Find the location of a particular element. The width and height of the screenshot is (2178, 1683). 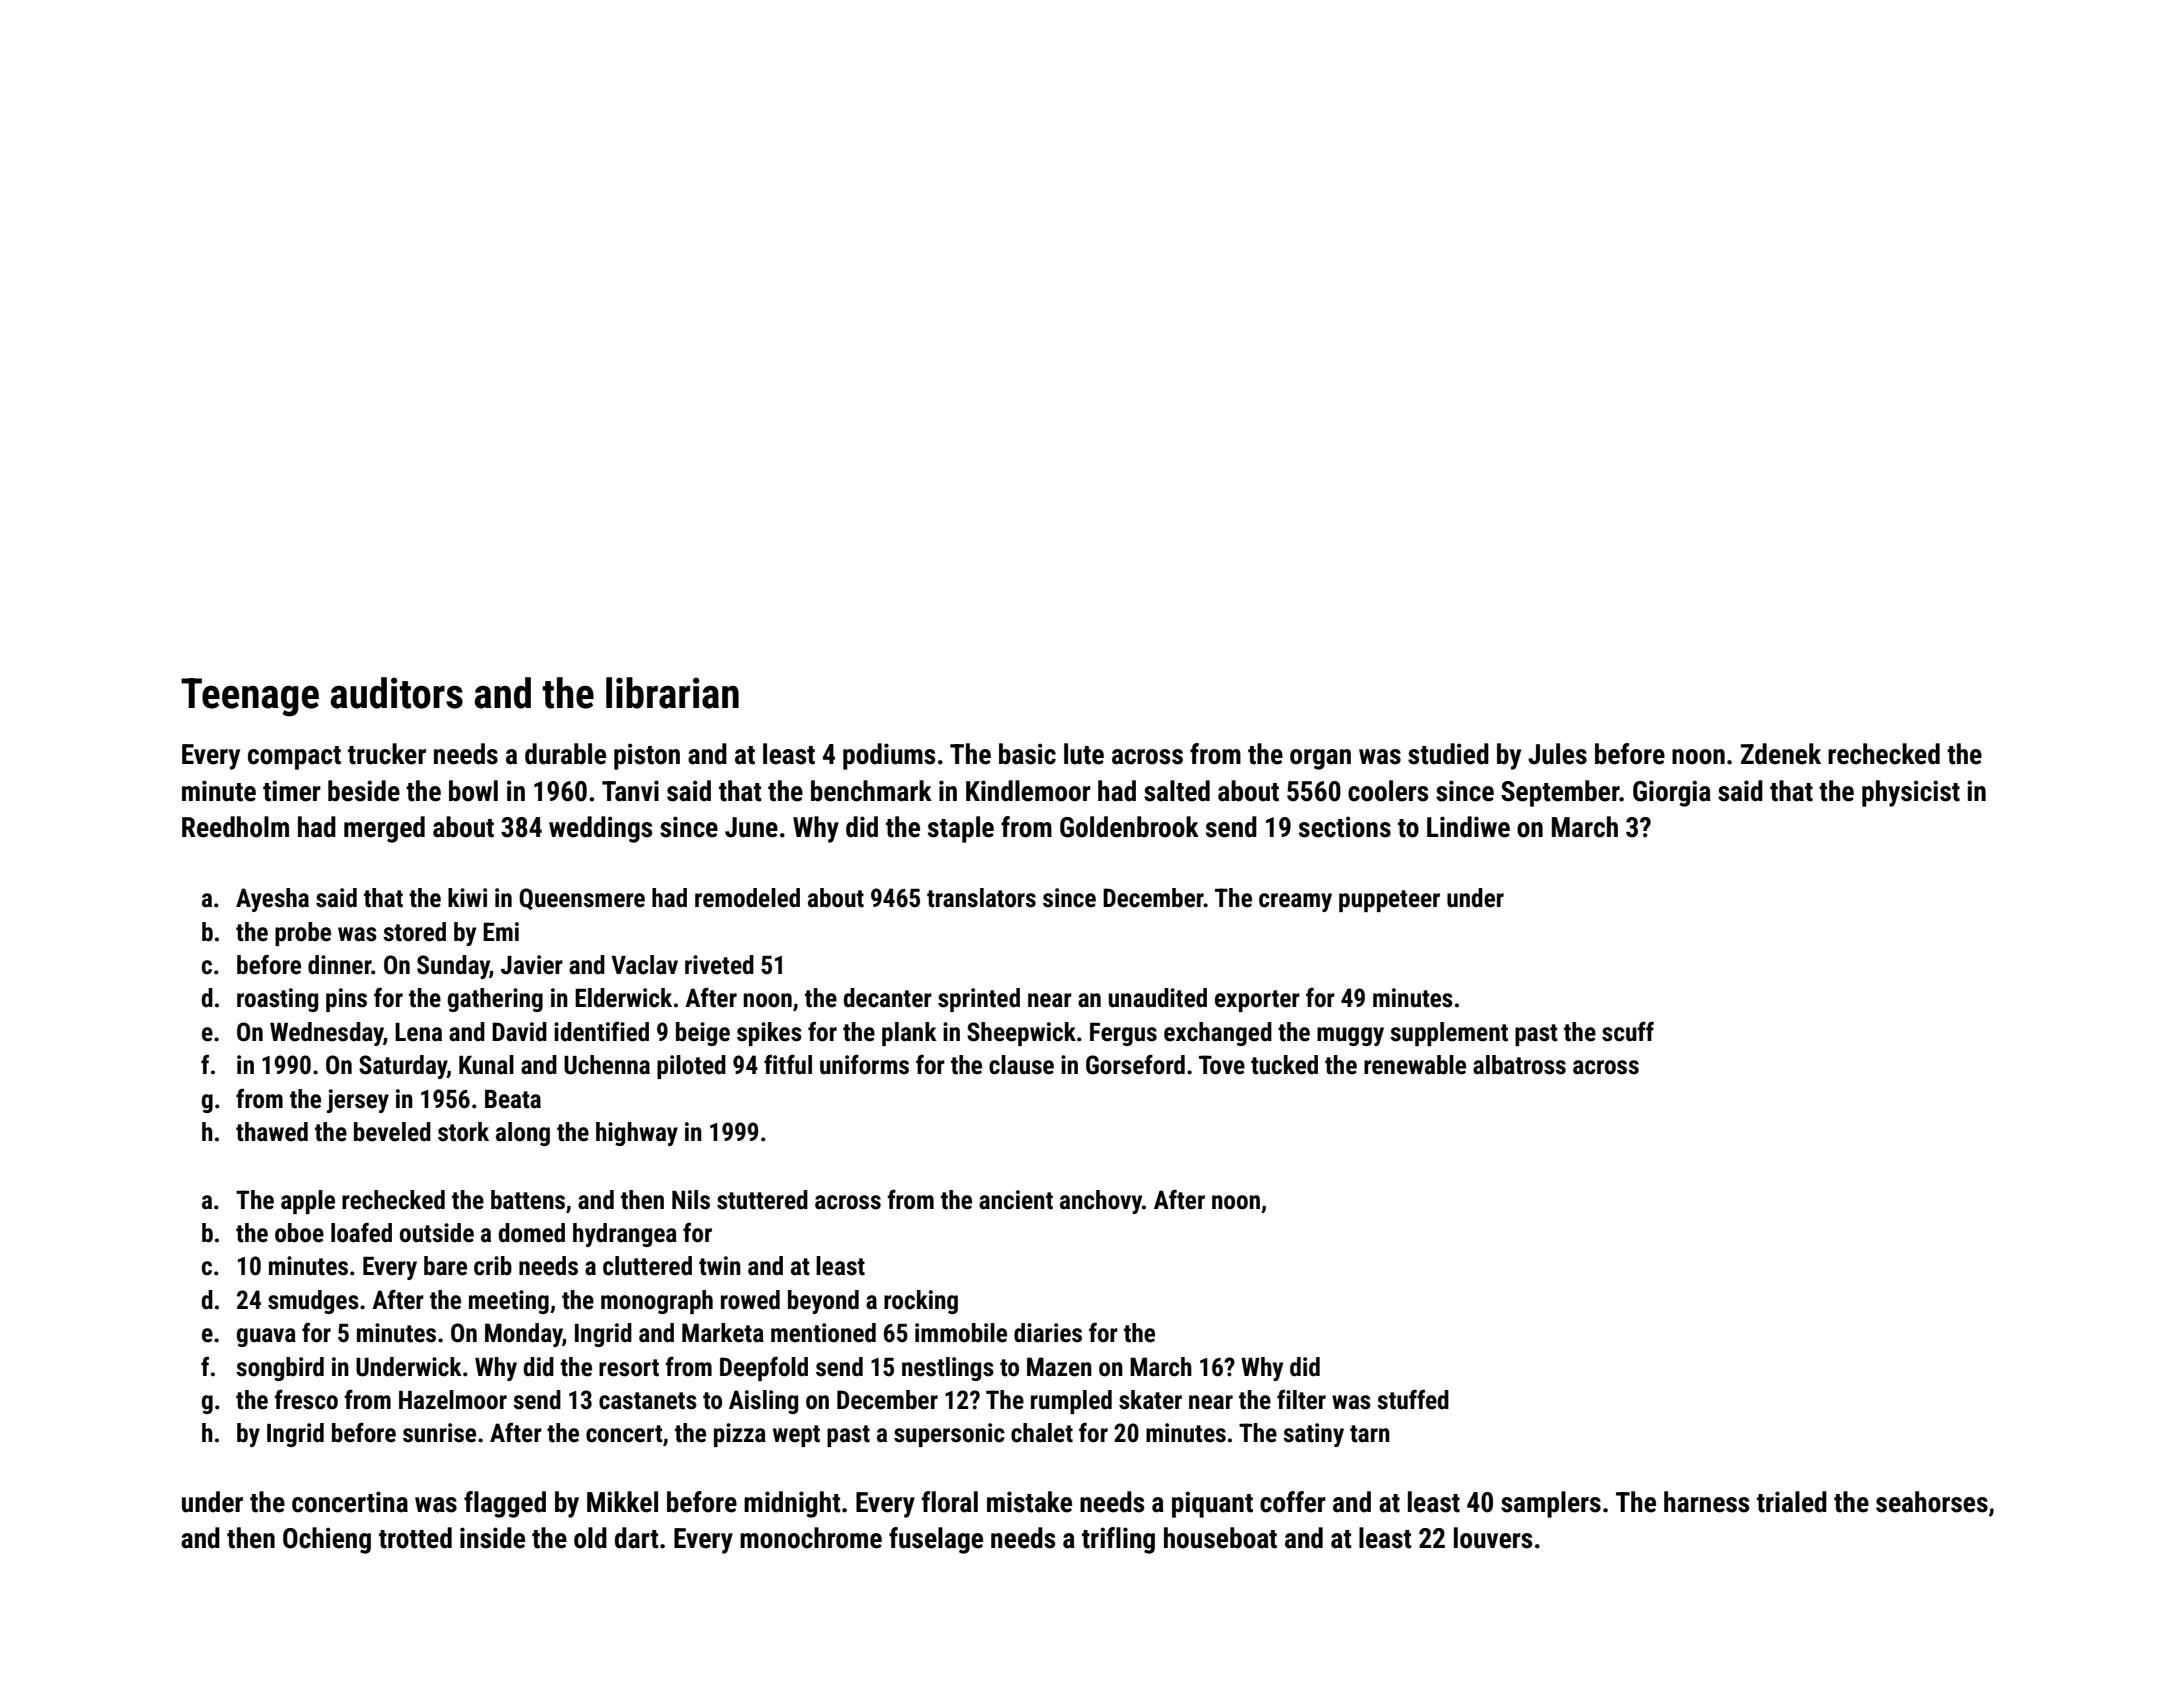

oboe is located at coordinates (299, 1233).
